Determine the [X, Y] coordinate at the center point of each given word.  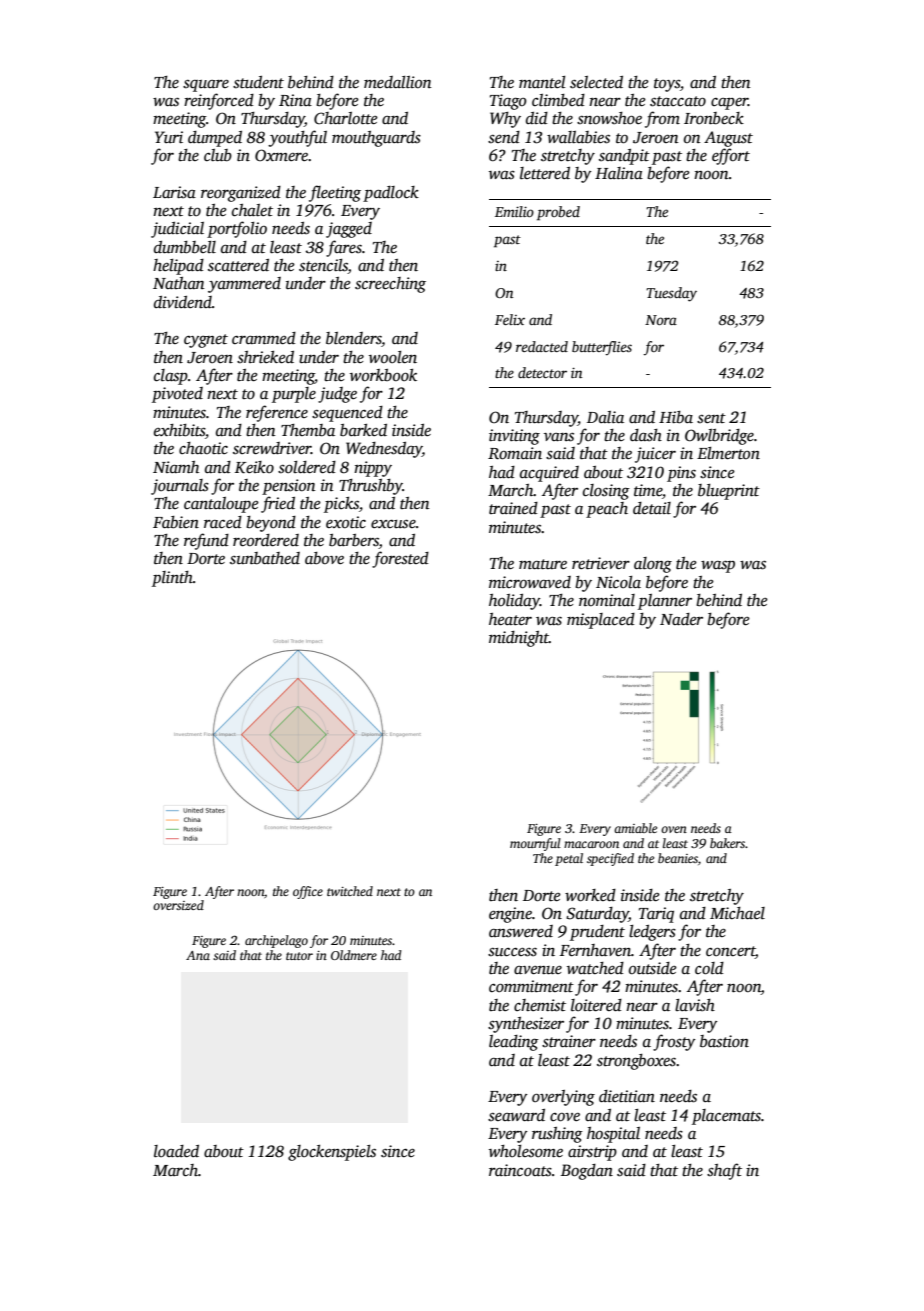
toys [667, 85]
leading [514, 1043]
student [258, 82]
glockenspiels [332, 1153]
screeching [390, 285]
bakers [727, 843]
